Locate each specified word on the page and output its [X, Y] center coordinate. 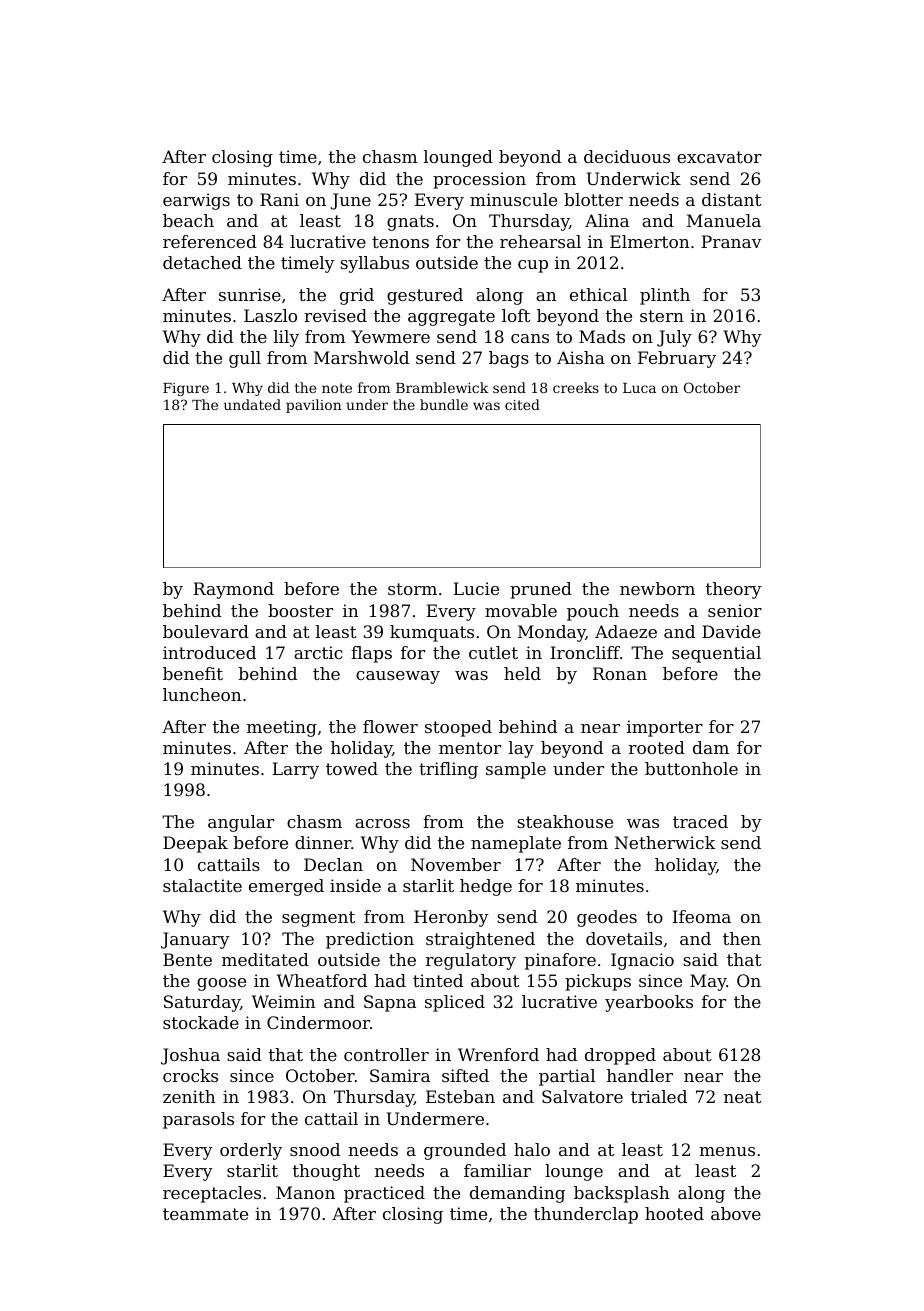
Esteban [460, 1096]
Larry [295, 770]
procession [479, 180]
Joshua [190, 1056]
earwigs [196, 201]
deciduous [627, 156]
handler [640, 1075]
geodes [607, 918]
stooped [458, 728]
